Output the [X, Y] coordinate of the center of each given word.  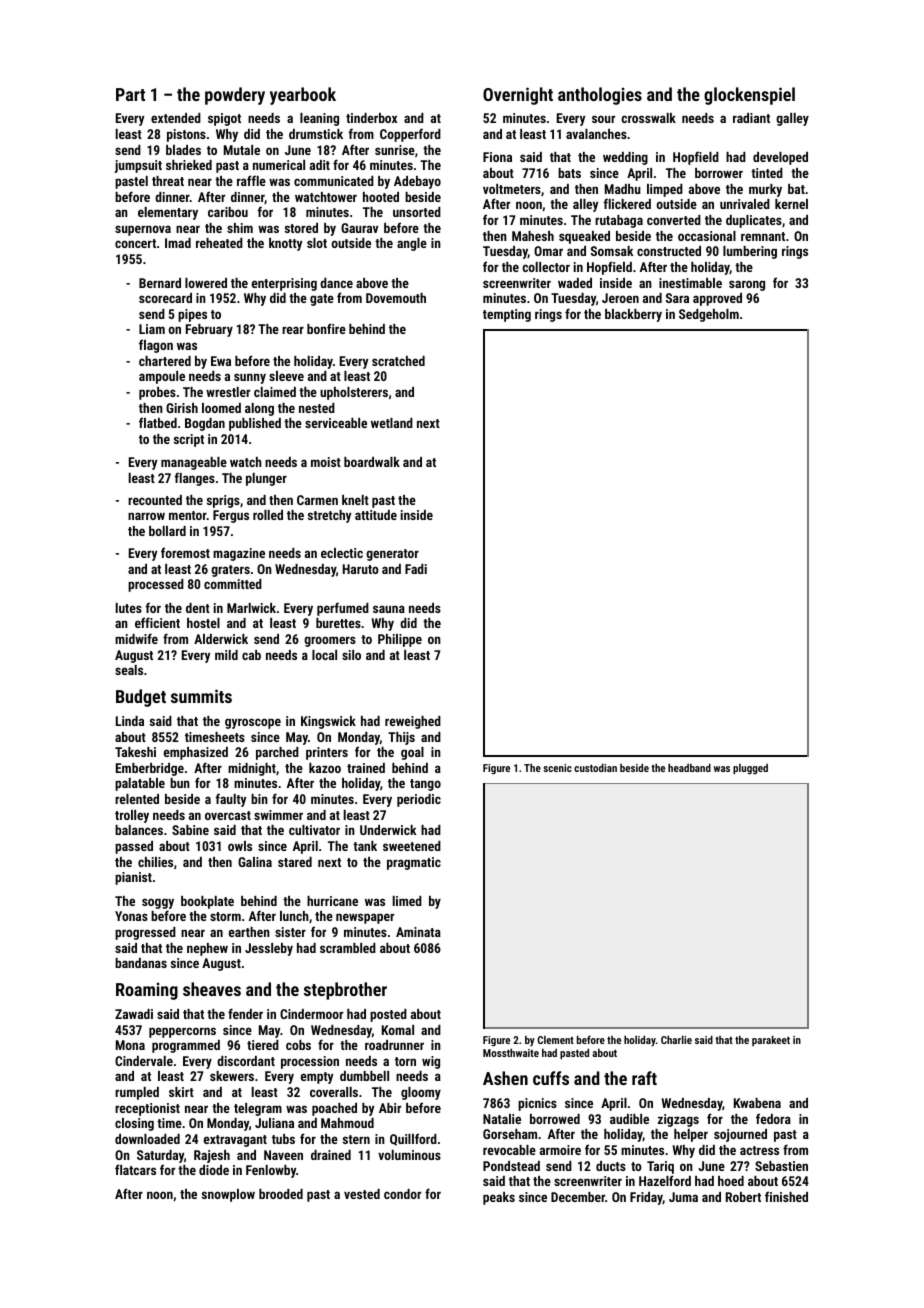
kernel [791, 204]
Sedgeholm [709, 315]
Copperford [410, 135]
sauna [389, 609]
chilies [155, 862]
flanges [194, 479]
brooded [281, 1194]
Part [130, 94]
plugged [750, 769]
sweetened [412, 846]
